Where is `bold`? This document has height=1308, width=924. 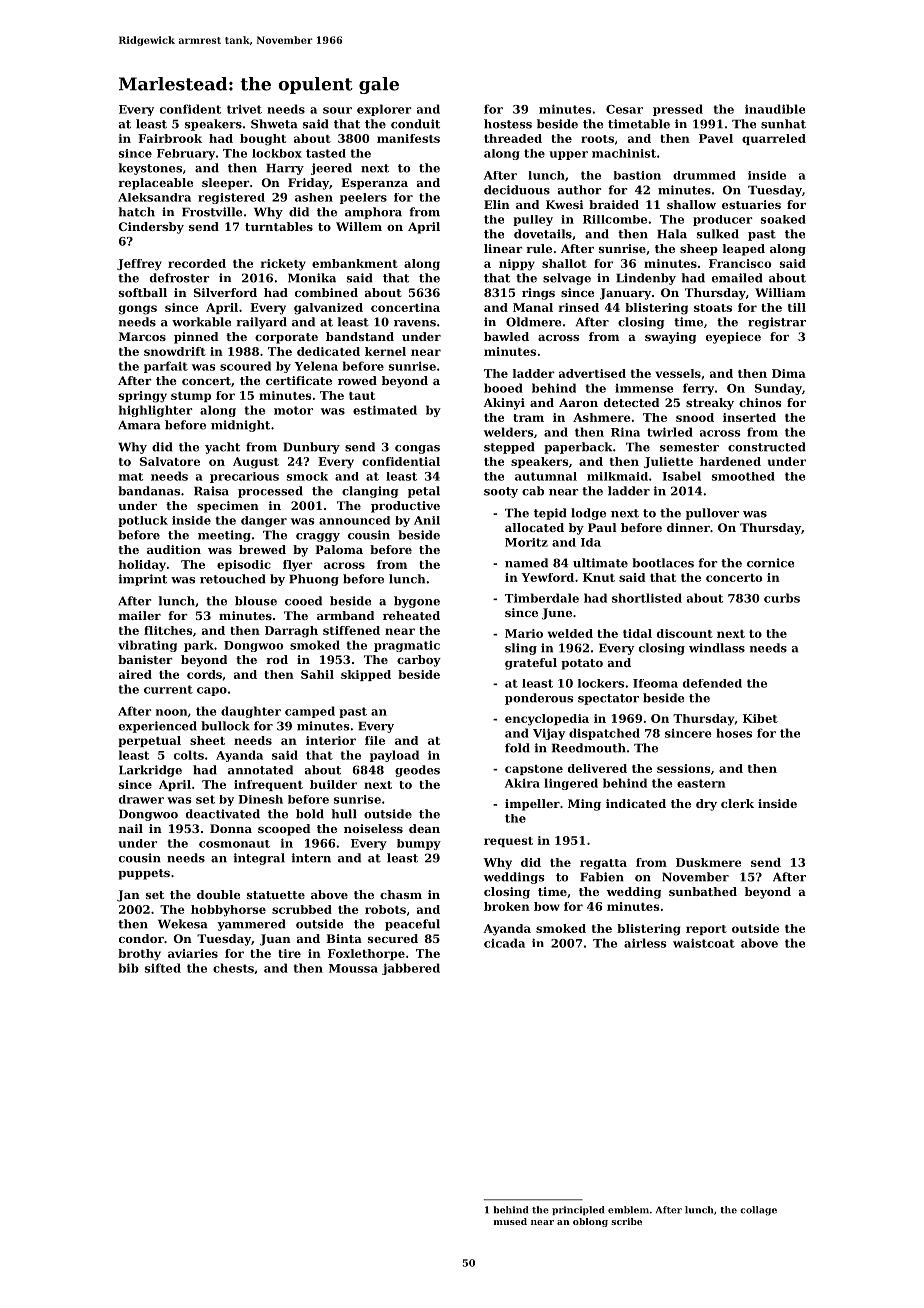 bold is located at coordinates (310, 814).
